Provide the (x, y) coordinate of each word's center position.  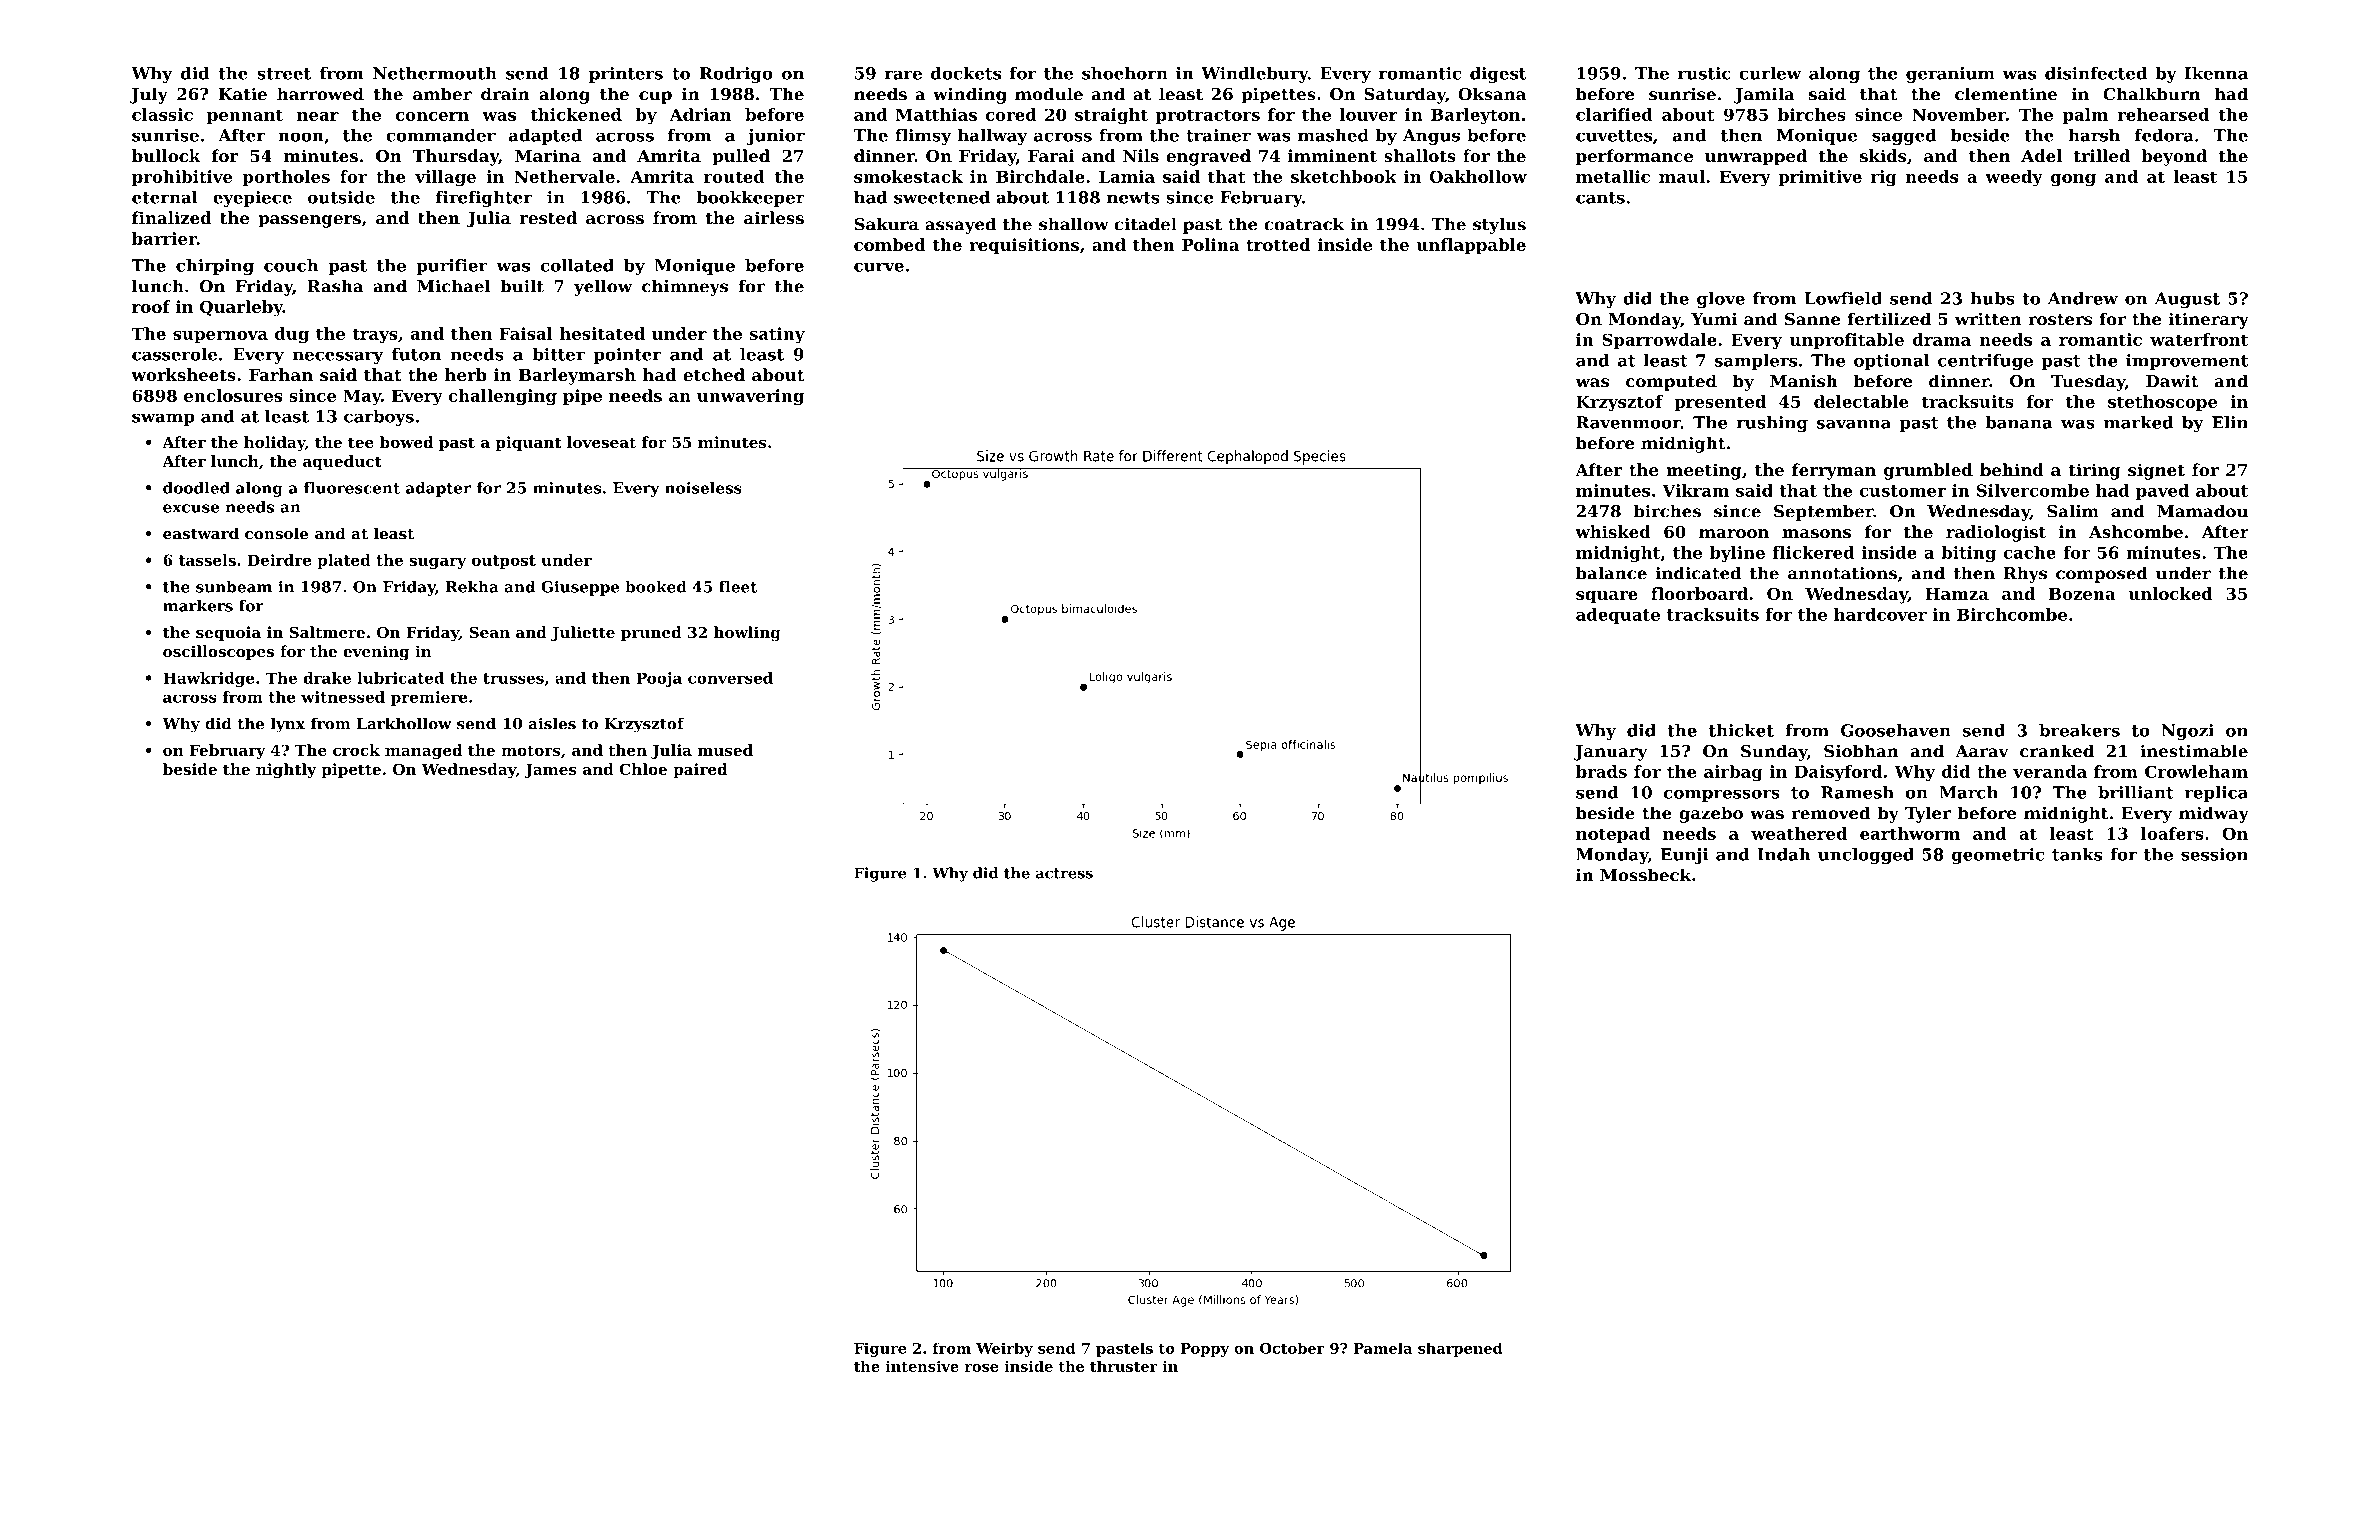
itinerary (2208, 320)
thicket (1741, 730)
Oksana (1492, 94)
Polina (1210, 244)
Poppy (1205, 1350)
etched (714, 374)
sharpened (1460, 1349)
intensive (922, 1366)
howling (747, 634)
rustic (1704, 73)
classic (162, 114)
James (550, 771)
